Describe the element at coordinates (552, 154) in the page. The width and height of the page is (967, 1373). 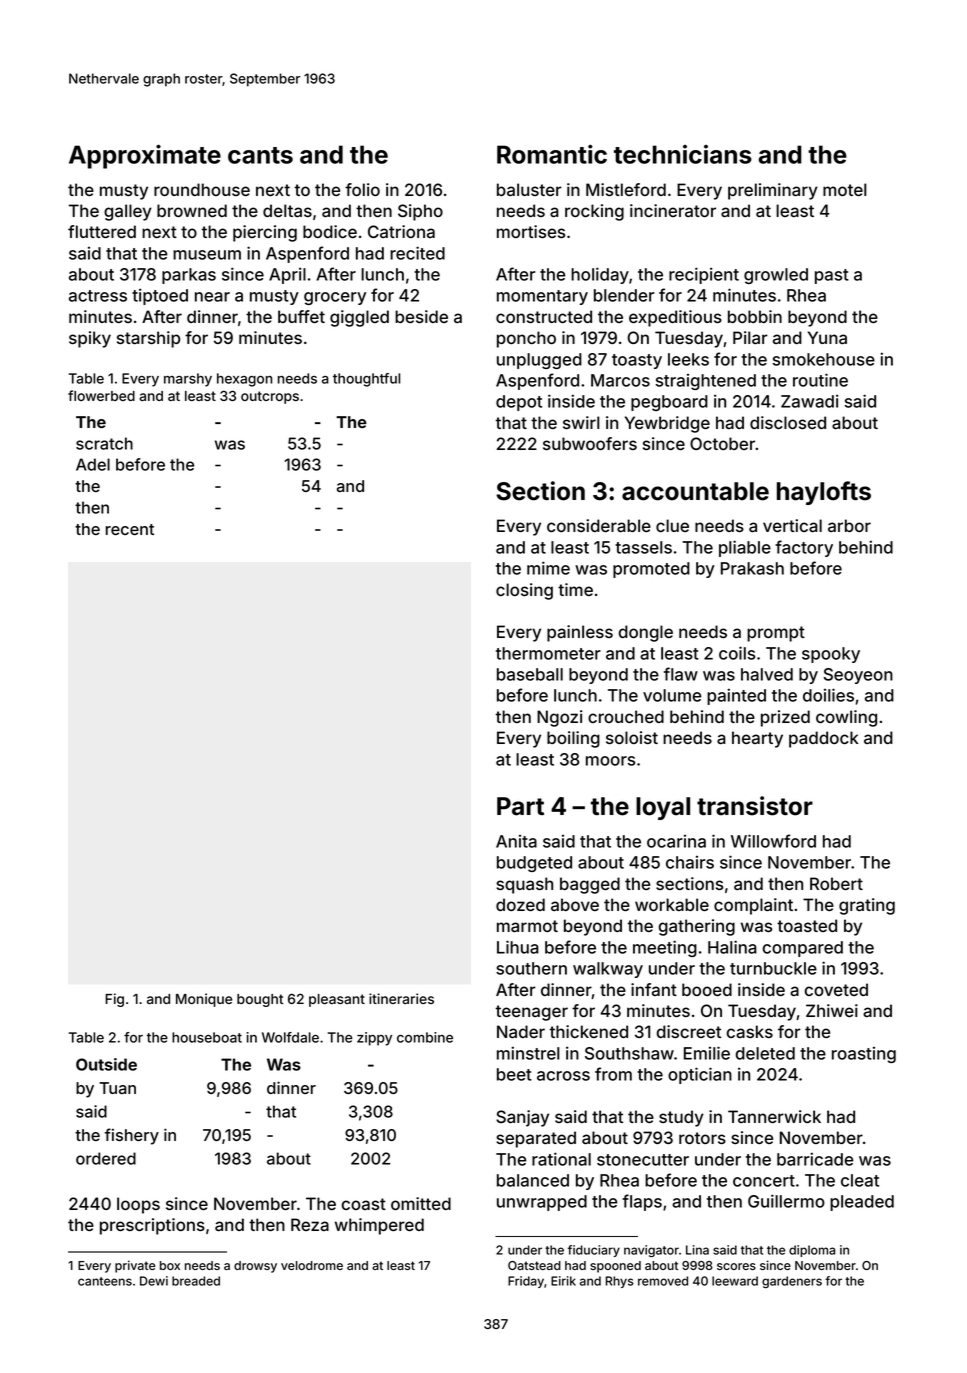
I see `Romantic` at that location.
